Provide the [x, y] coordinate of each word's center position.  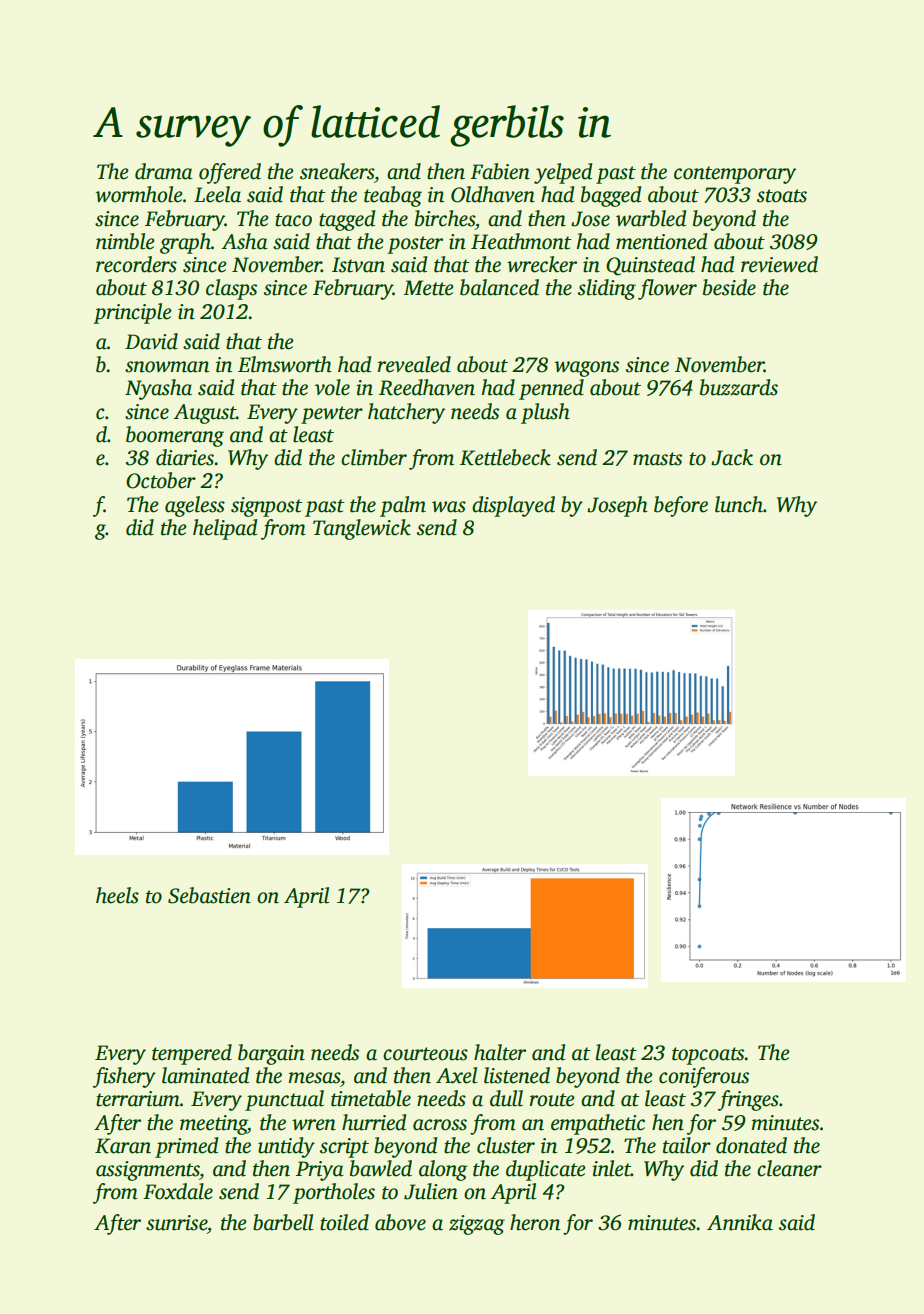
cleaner [789, 1168]
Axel [456, 1075]
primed [187, 1147]
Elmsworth [285, 364]
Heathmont [521, 241]
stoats [782, 196]
